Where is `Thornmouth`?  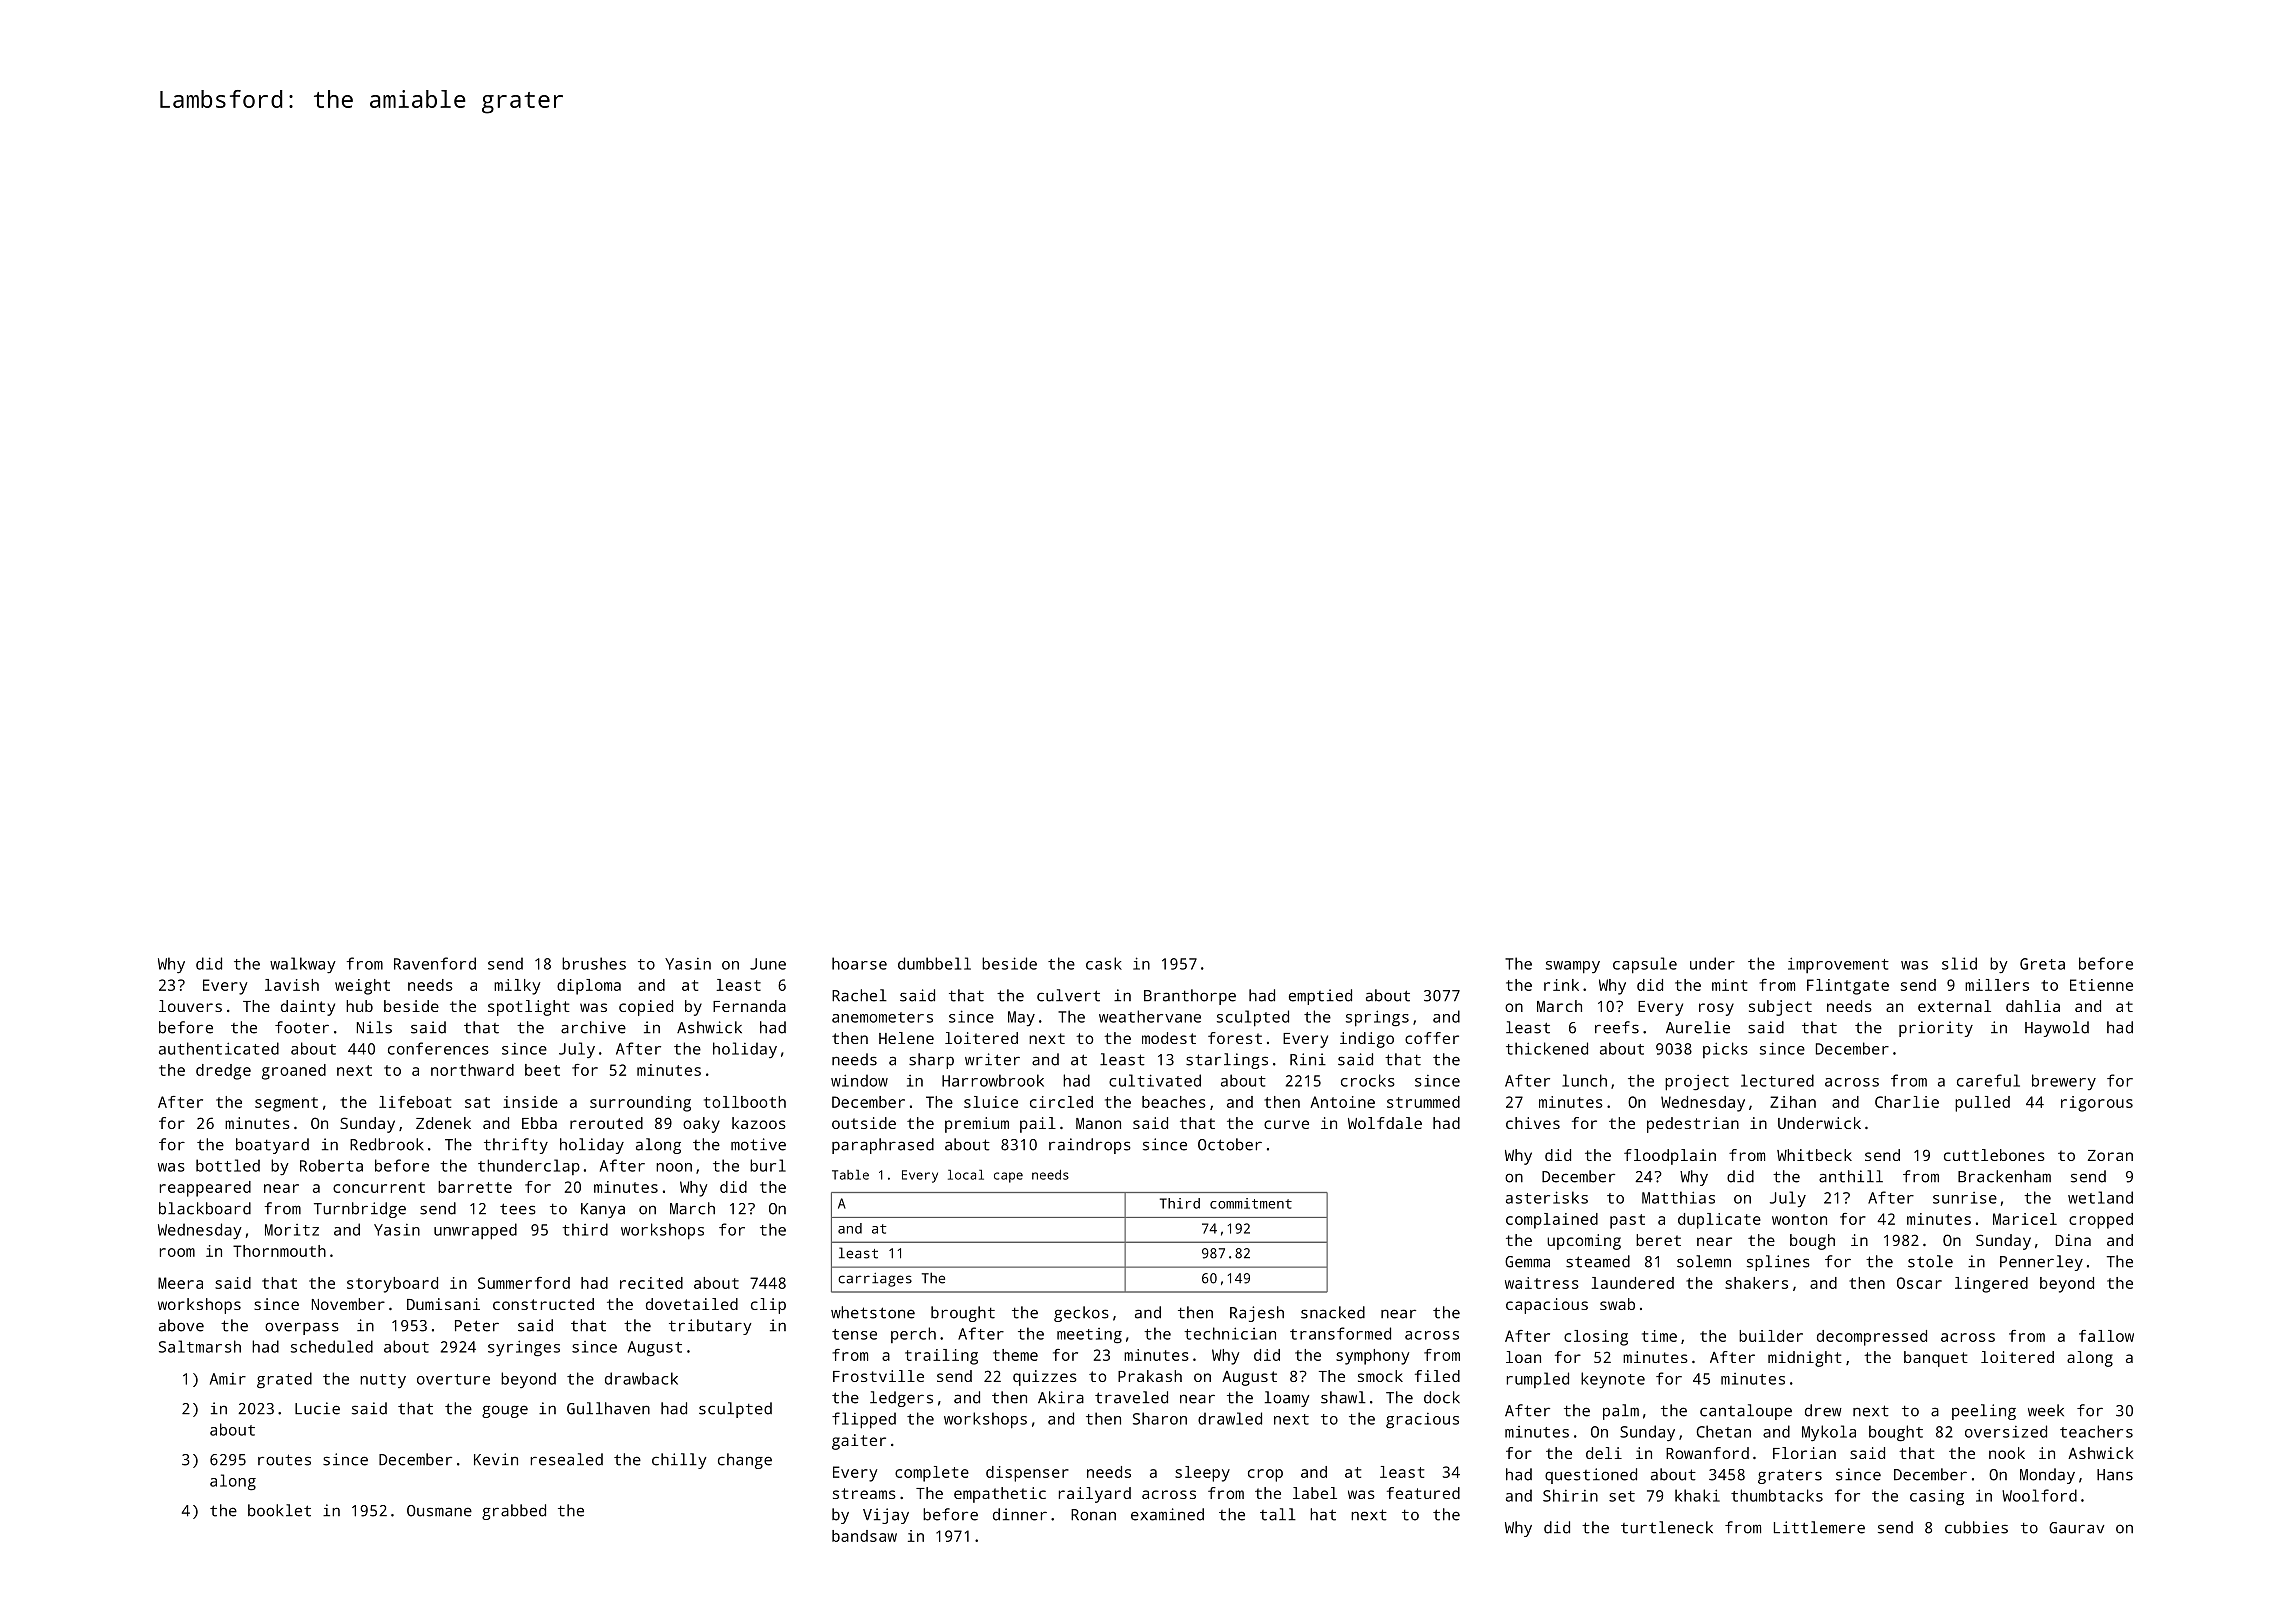
Thornmouth is located at coordinates (279, 1251).
